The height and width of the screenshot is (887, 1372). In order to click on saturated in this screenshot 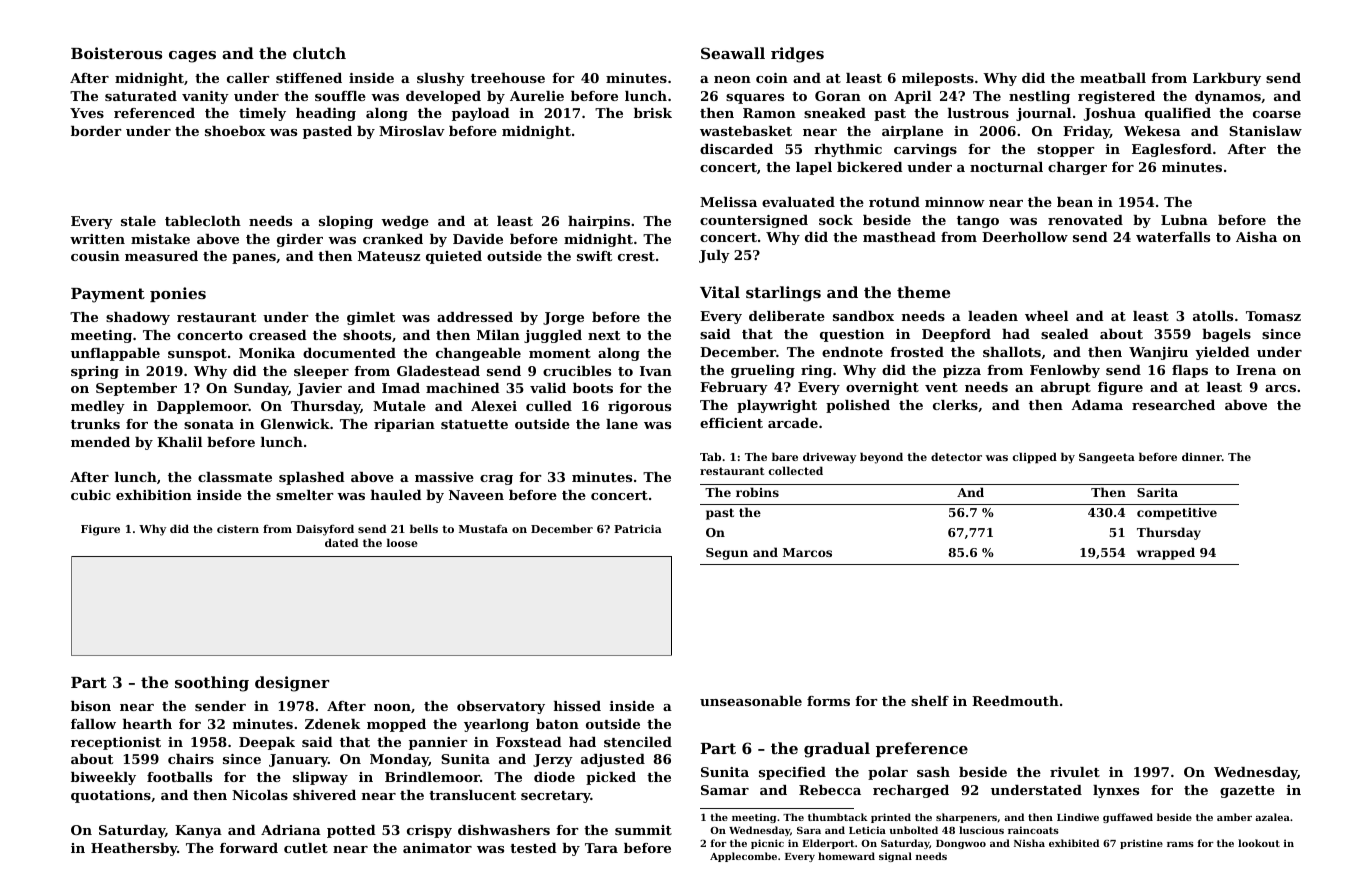, I will do `click(141, 96)`.
